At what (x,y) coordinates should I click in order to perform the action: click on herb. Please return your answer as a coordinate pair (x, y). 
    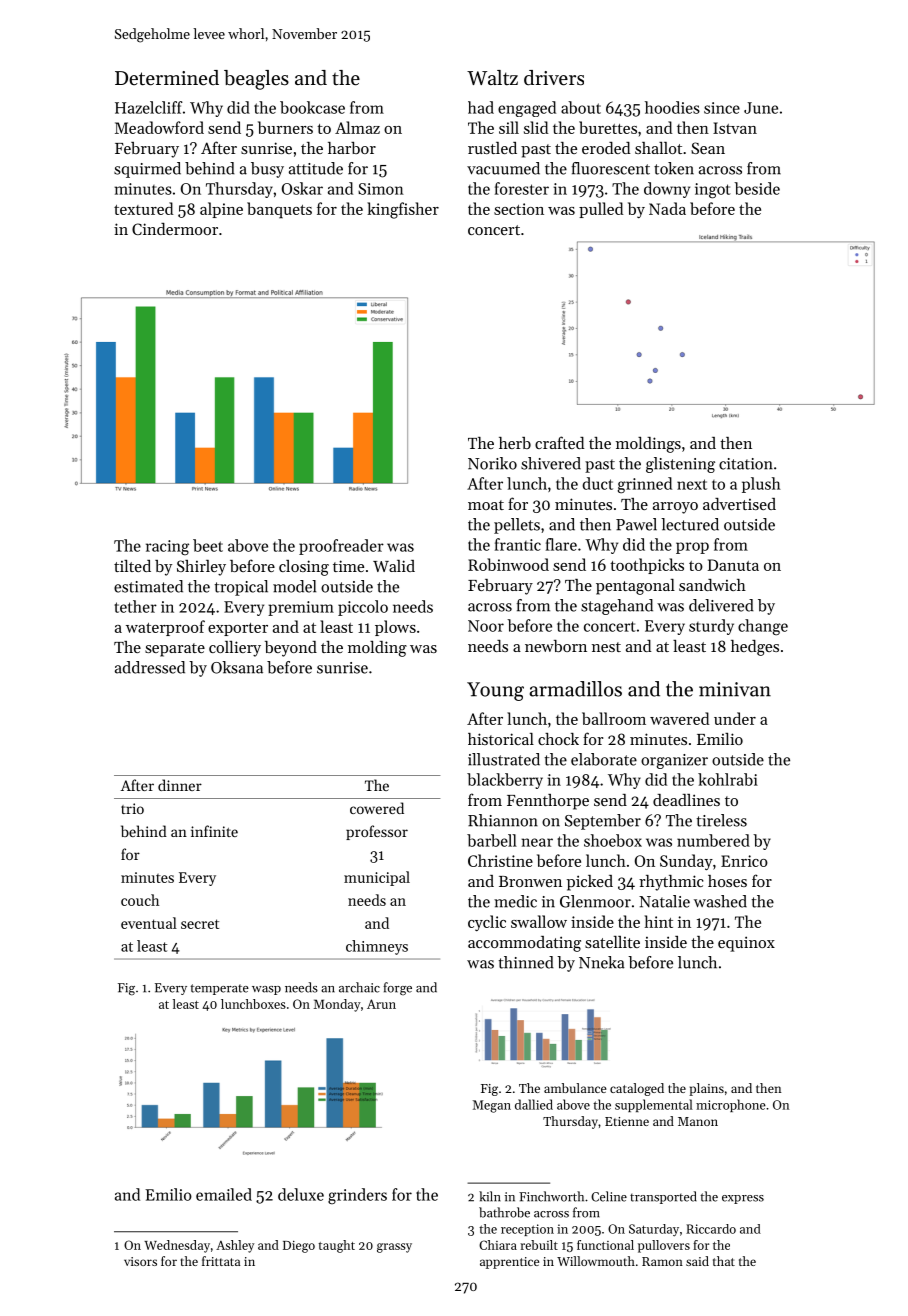
    Looking at the image, I should click on (515, 443).
